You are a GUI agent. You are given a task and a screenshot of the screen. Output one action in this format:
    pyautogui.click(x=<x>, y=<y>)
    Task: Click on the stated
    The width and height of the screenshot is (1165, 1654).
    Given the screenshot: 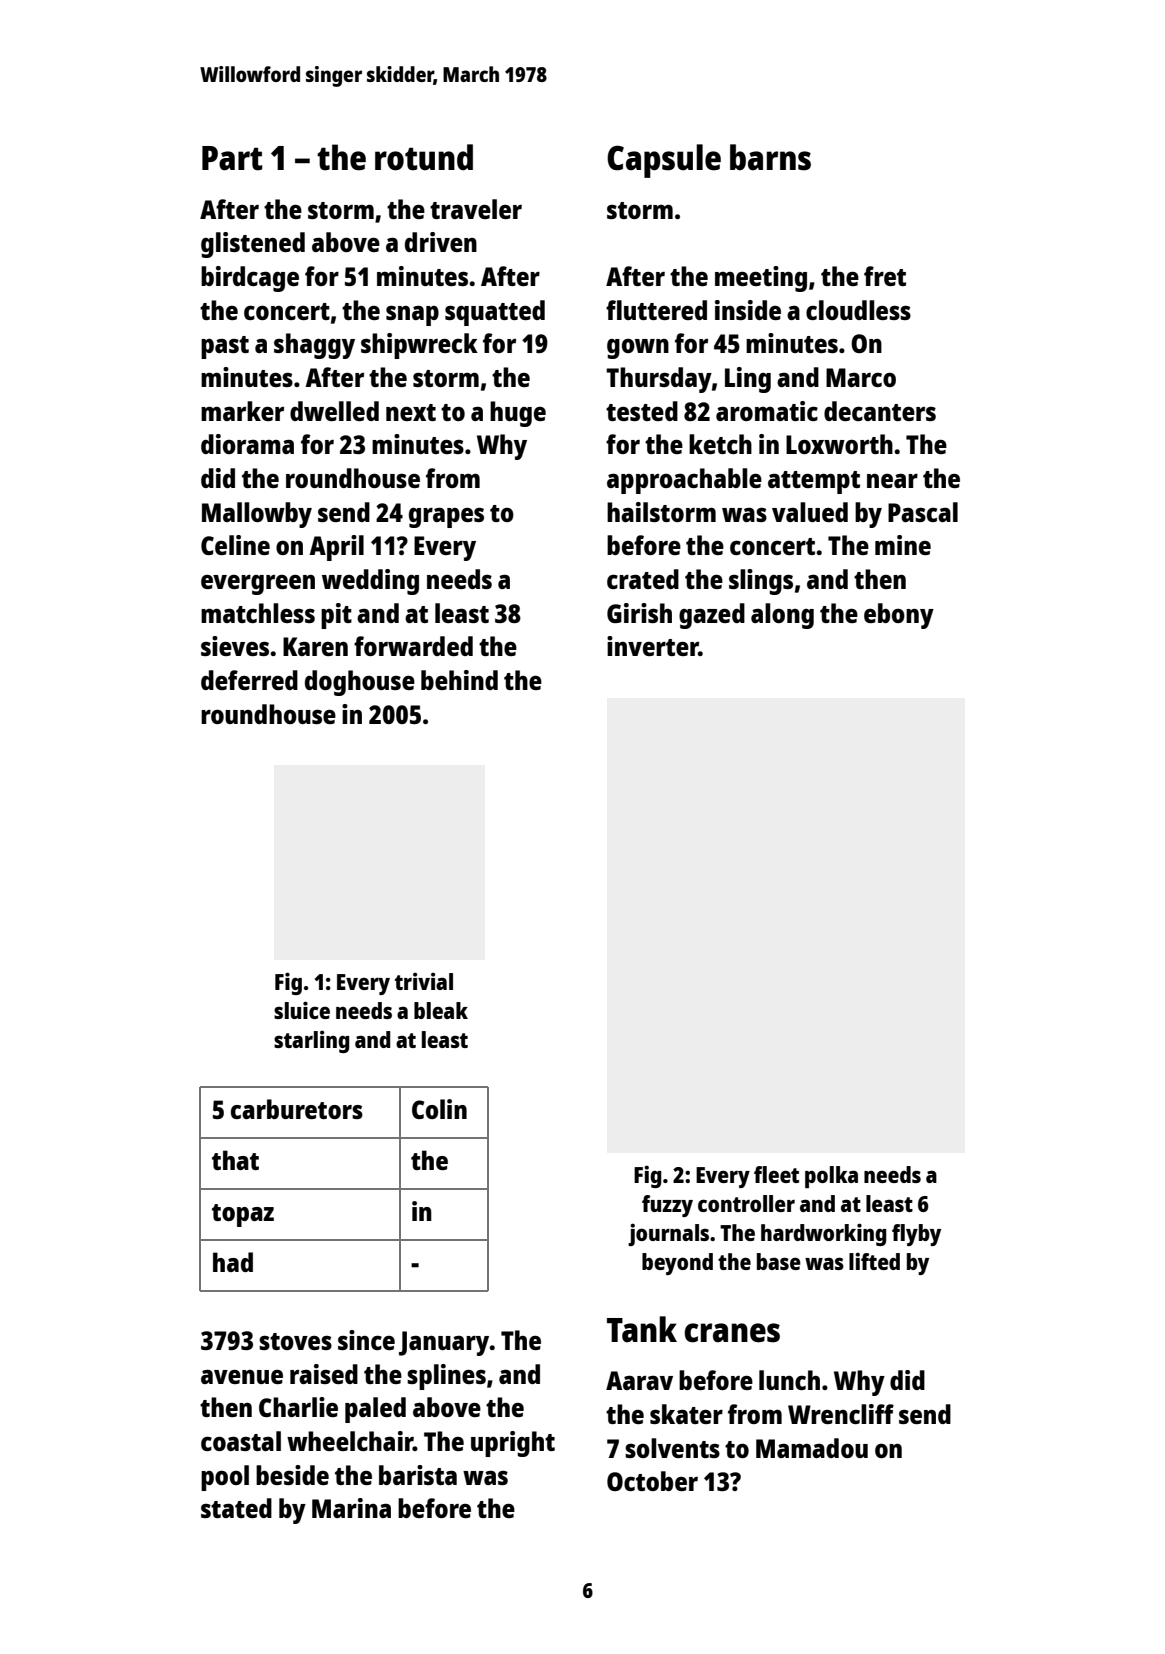 What is the action you would take?
    pyautogui.click(x=236, y=1508)
